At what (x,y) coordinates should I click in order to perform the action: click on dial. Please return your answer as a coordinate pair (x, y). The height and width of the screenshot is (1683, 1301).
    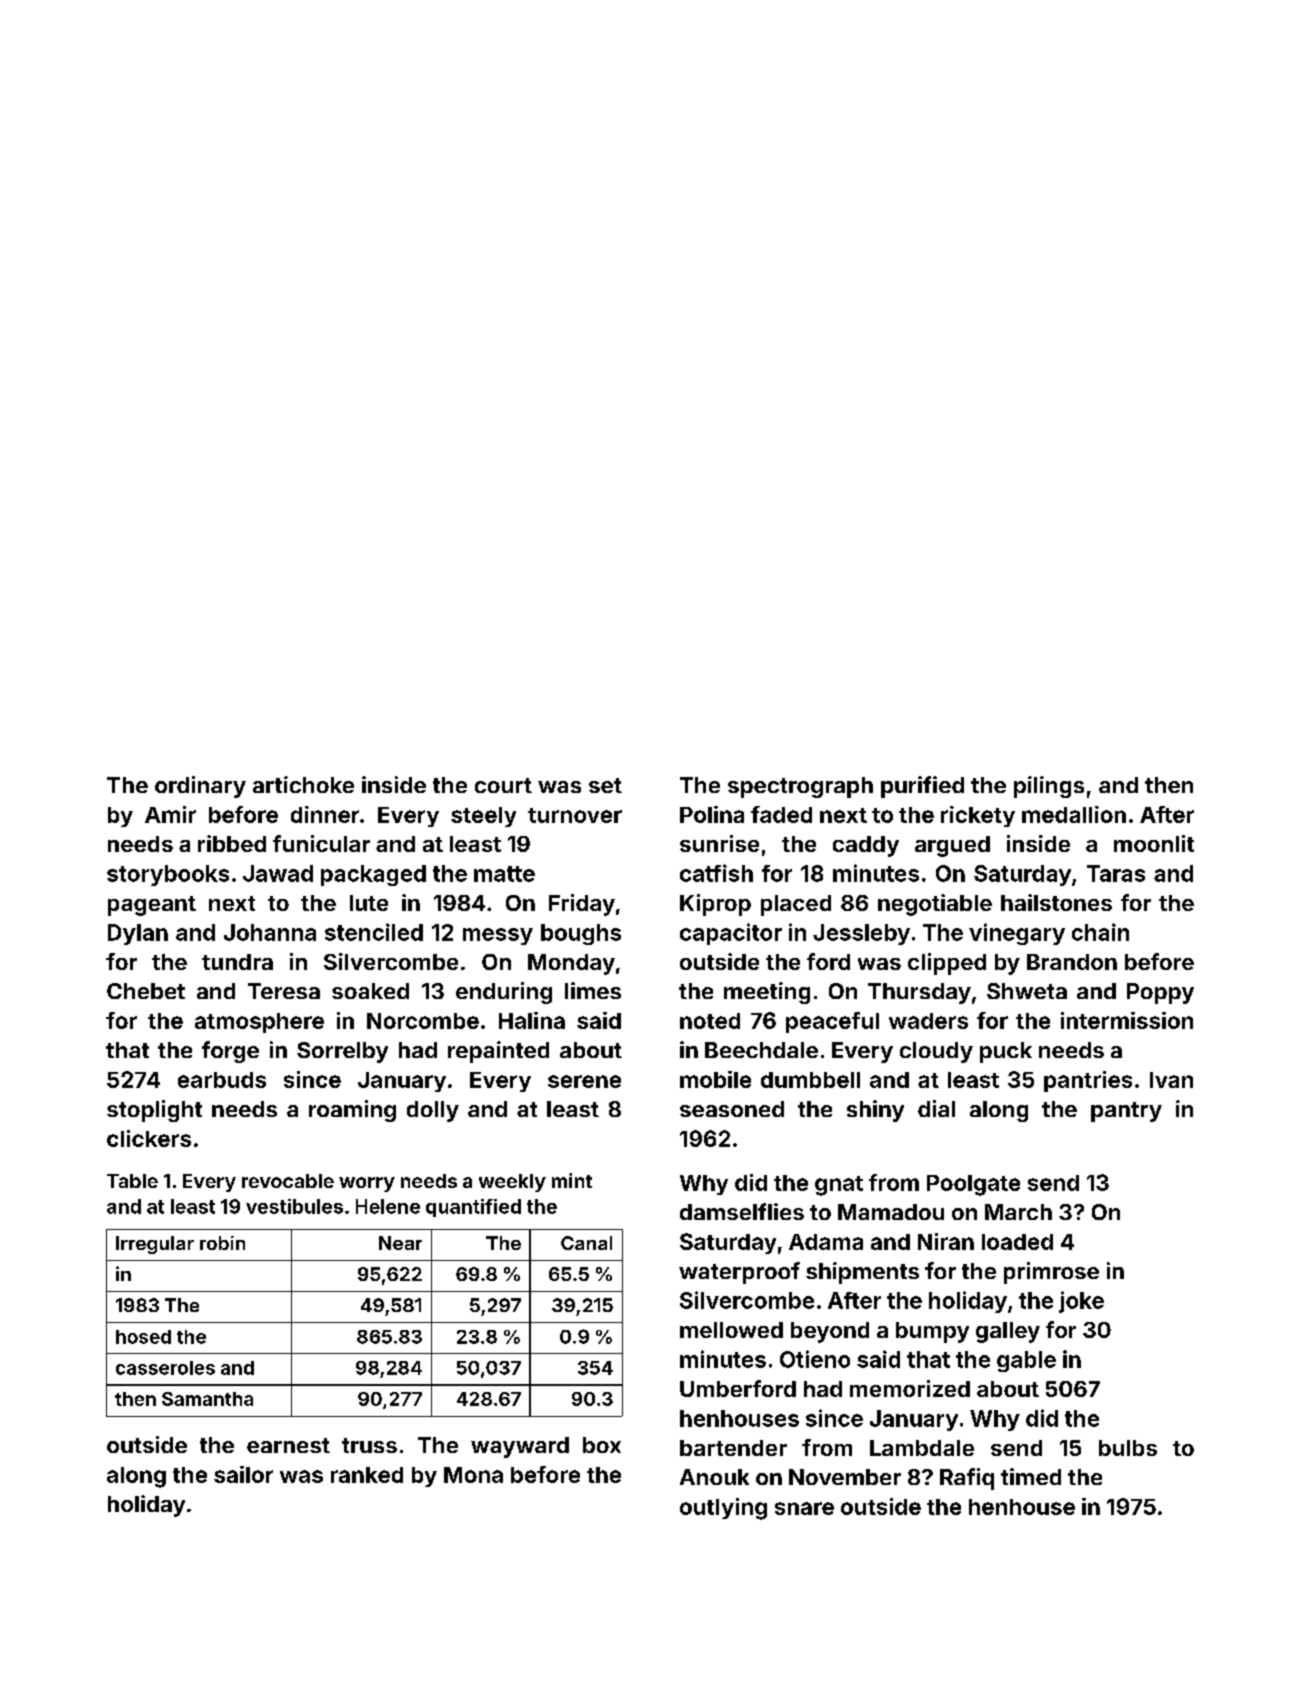
    Looking at the image, I should click on (936, 1108).
